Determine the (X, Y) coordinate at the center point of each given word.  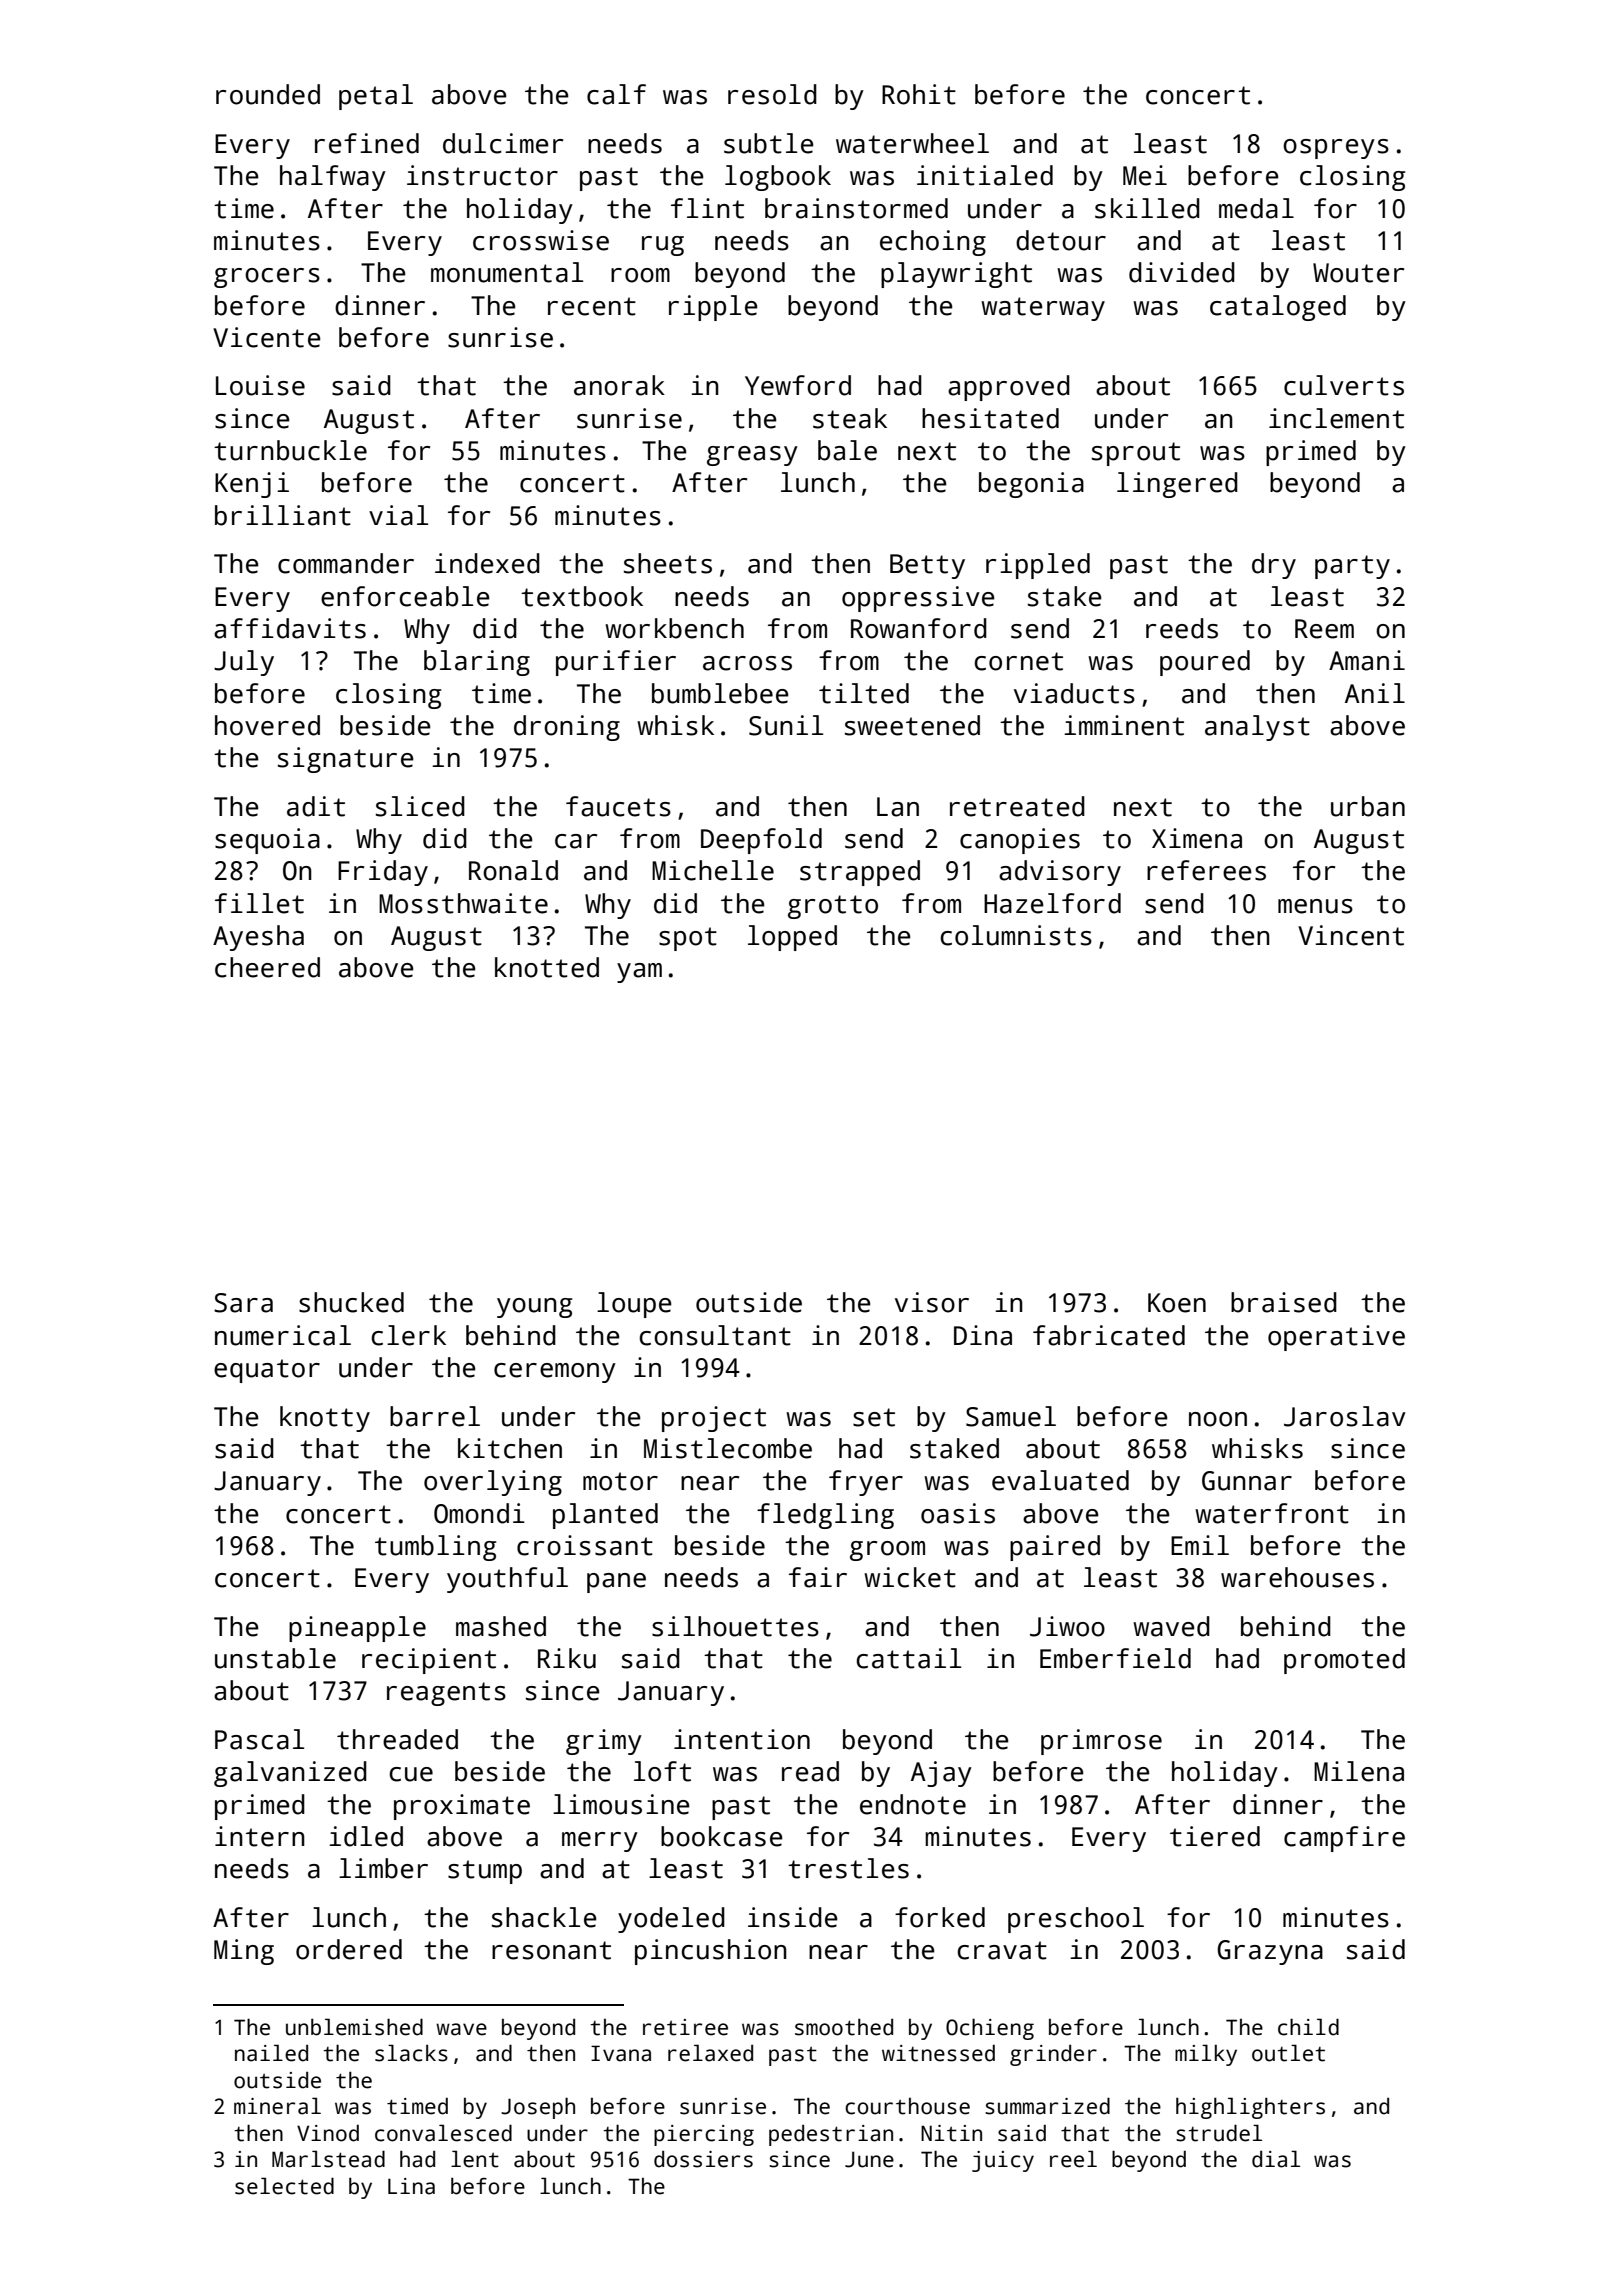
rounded (268, 94)
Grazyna (1270, 1952)
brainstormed (856, 208)
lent (475, 2159)
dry (1274, 566)
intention (742, 1739)
